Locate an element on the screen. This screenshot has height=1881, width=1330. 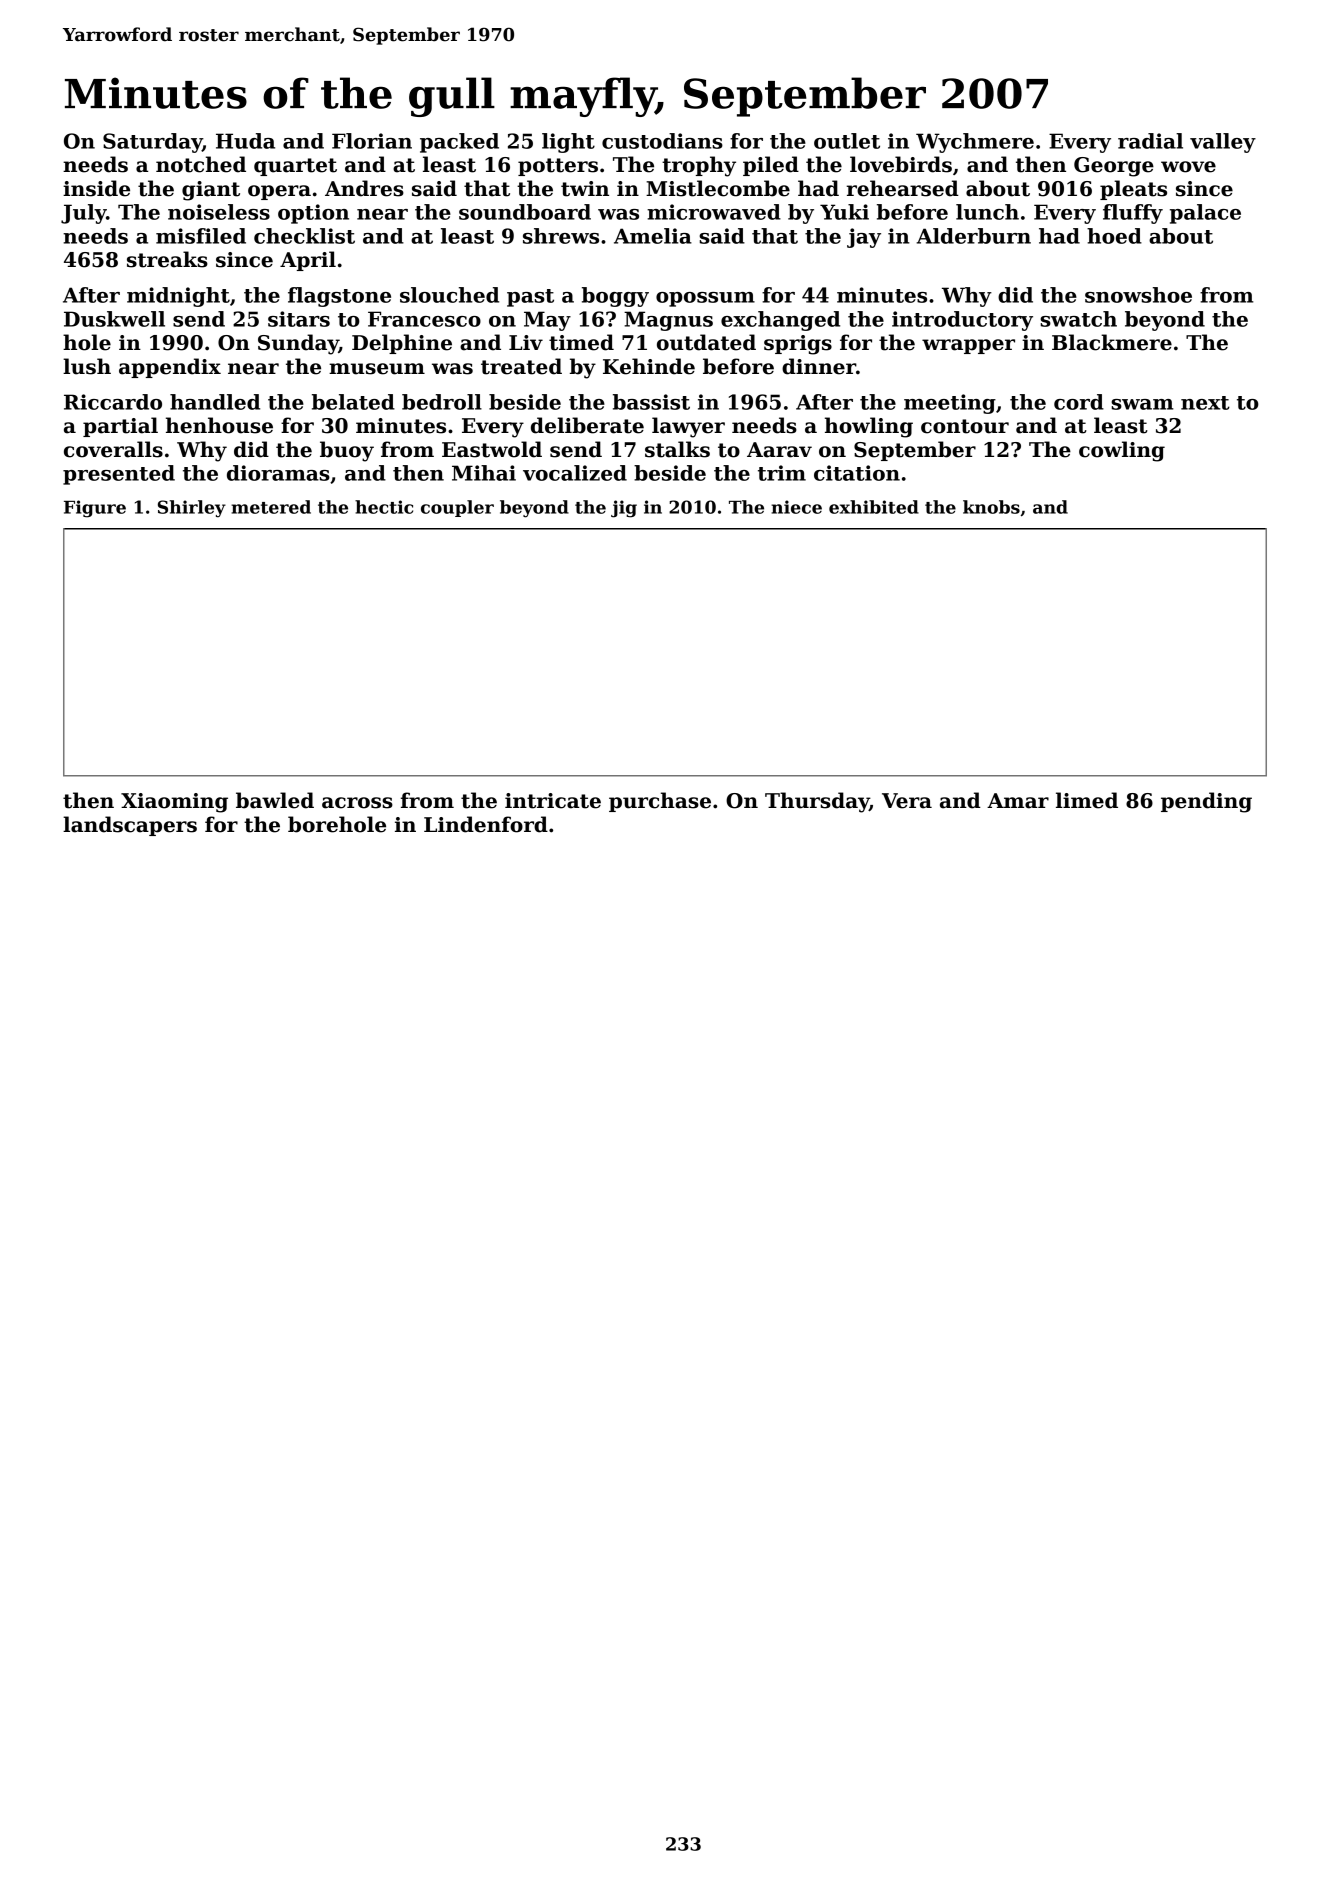
Xiaoming is located at coordinates (174, 803).
